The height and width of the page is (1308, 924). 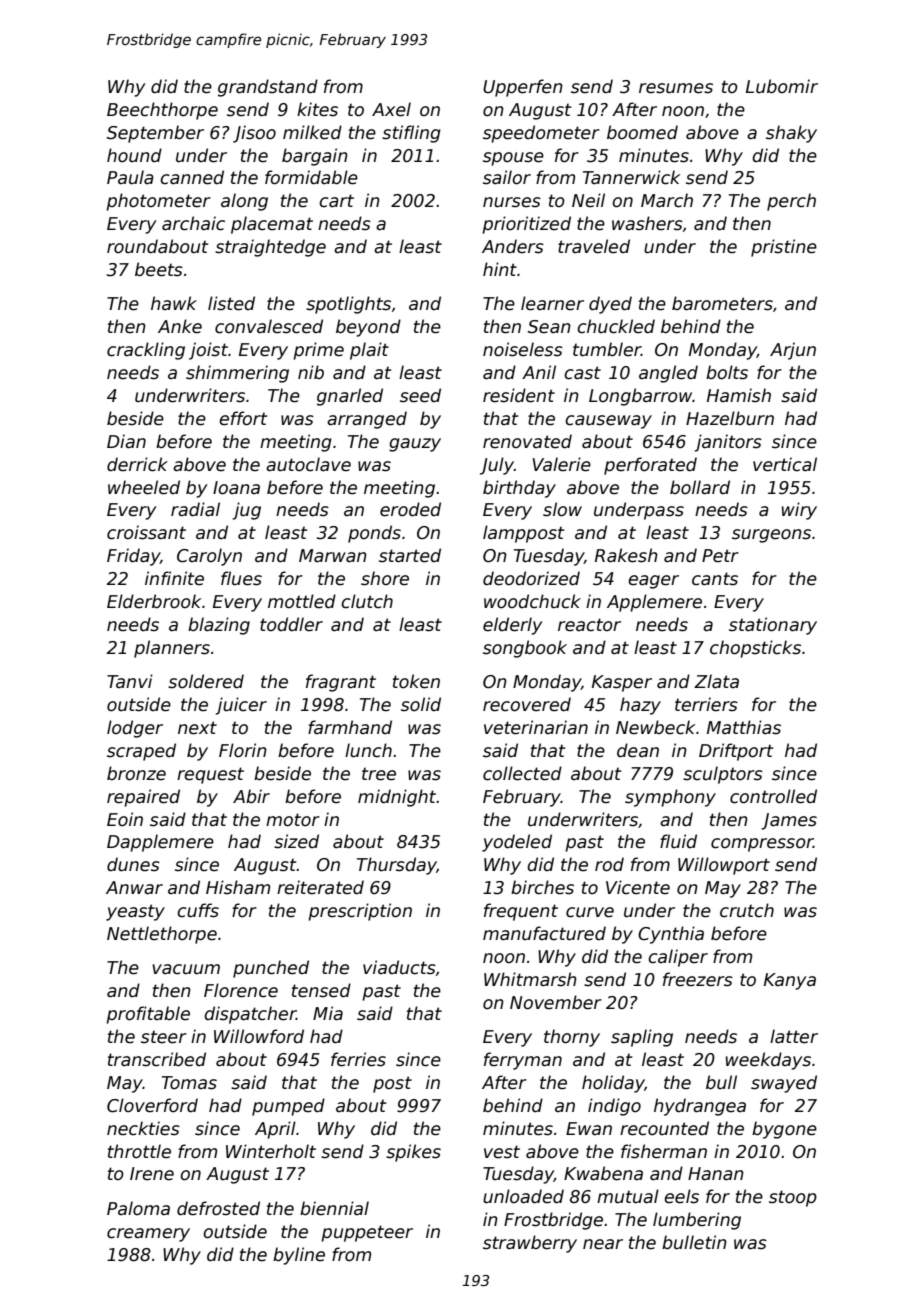 What do you see at coordinates (512, 626) in the page?
I see `elderly` at bounding box center [512, 626].
